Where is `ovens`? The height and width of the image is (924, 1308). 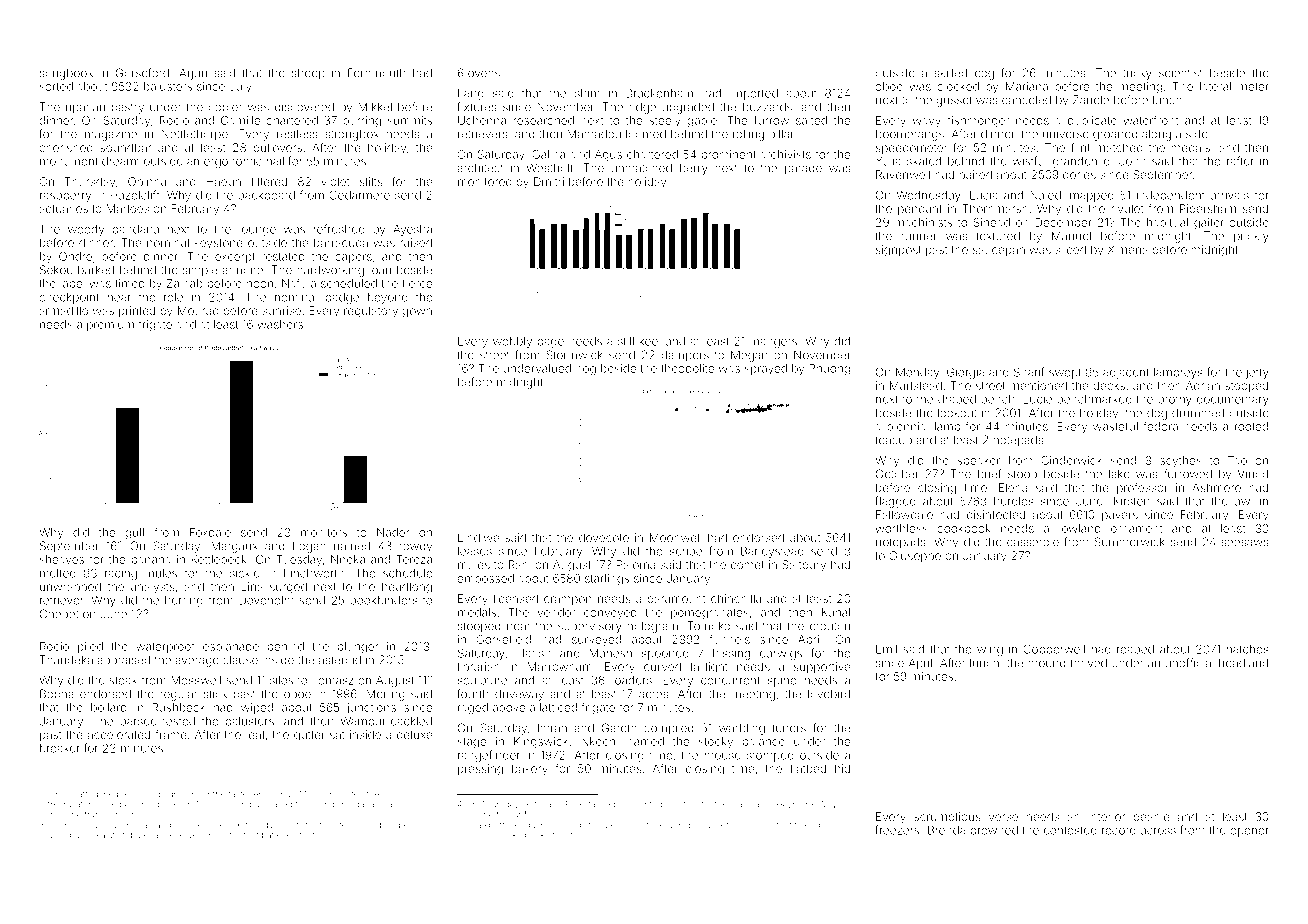 ovens is located at coordinates (484, 74).
